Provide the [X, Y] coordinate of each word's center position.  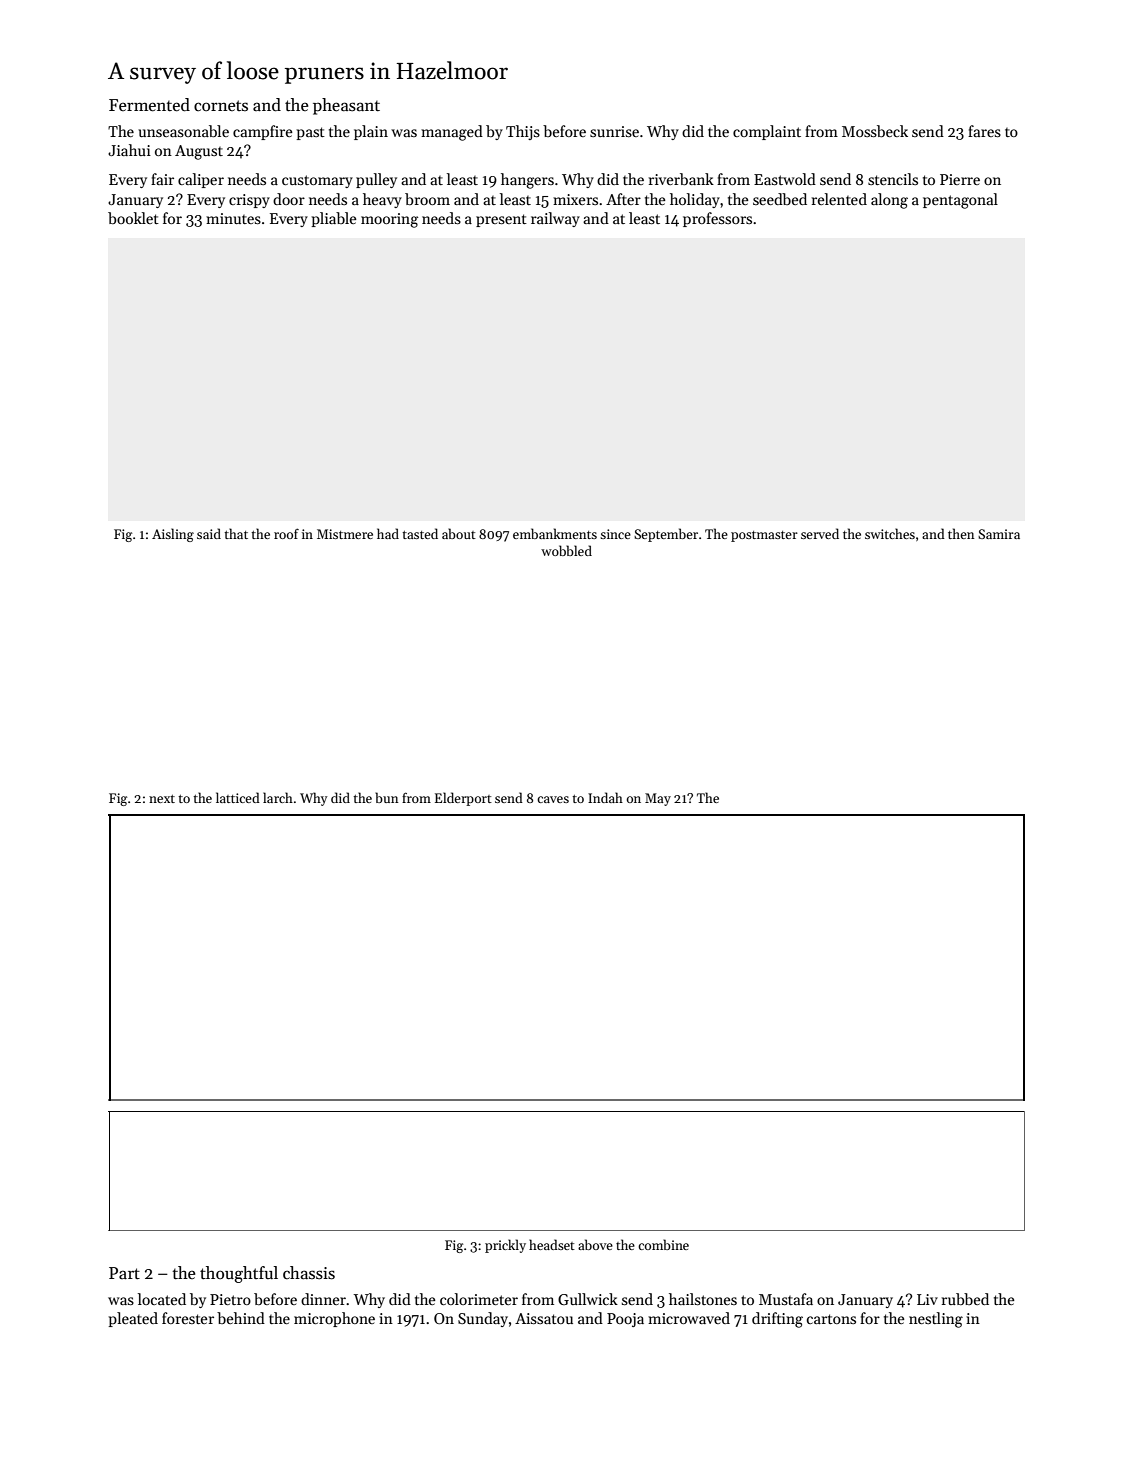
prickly [505, 1246]
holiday [695, 200]
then [961, 533]
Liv [927, 1299]
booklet [133, 218]
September [666, 535]
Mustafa [786, 1299]
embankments [555, 533]
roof [286, 533]
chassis [309, 1273]
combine [663, 1244]
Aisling [173, 535]
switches [890, 533]
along [889, 201]
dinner [323, 1299]
